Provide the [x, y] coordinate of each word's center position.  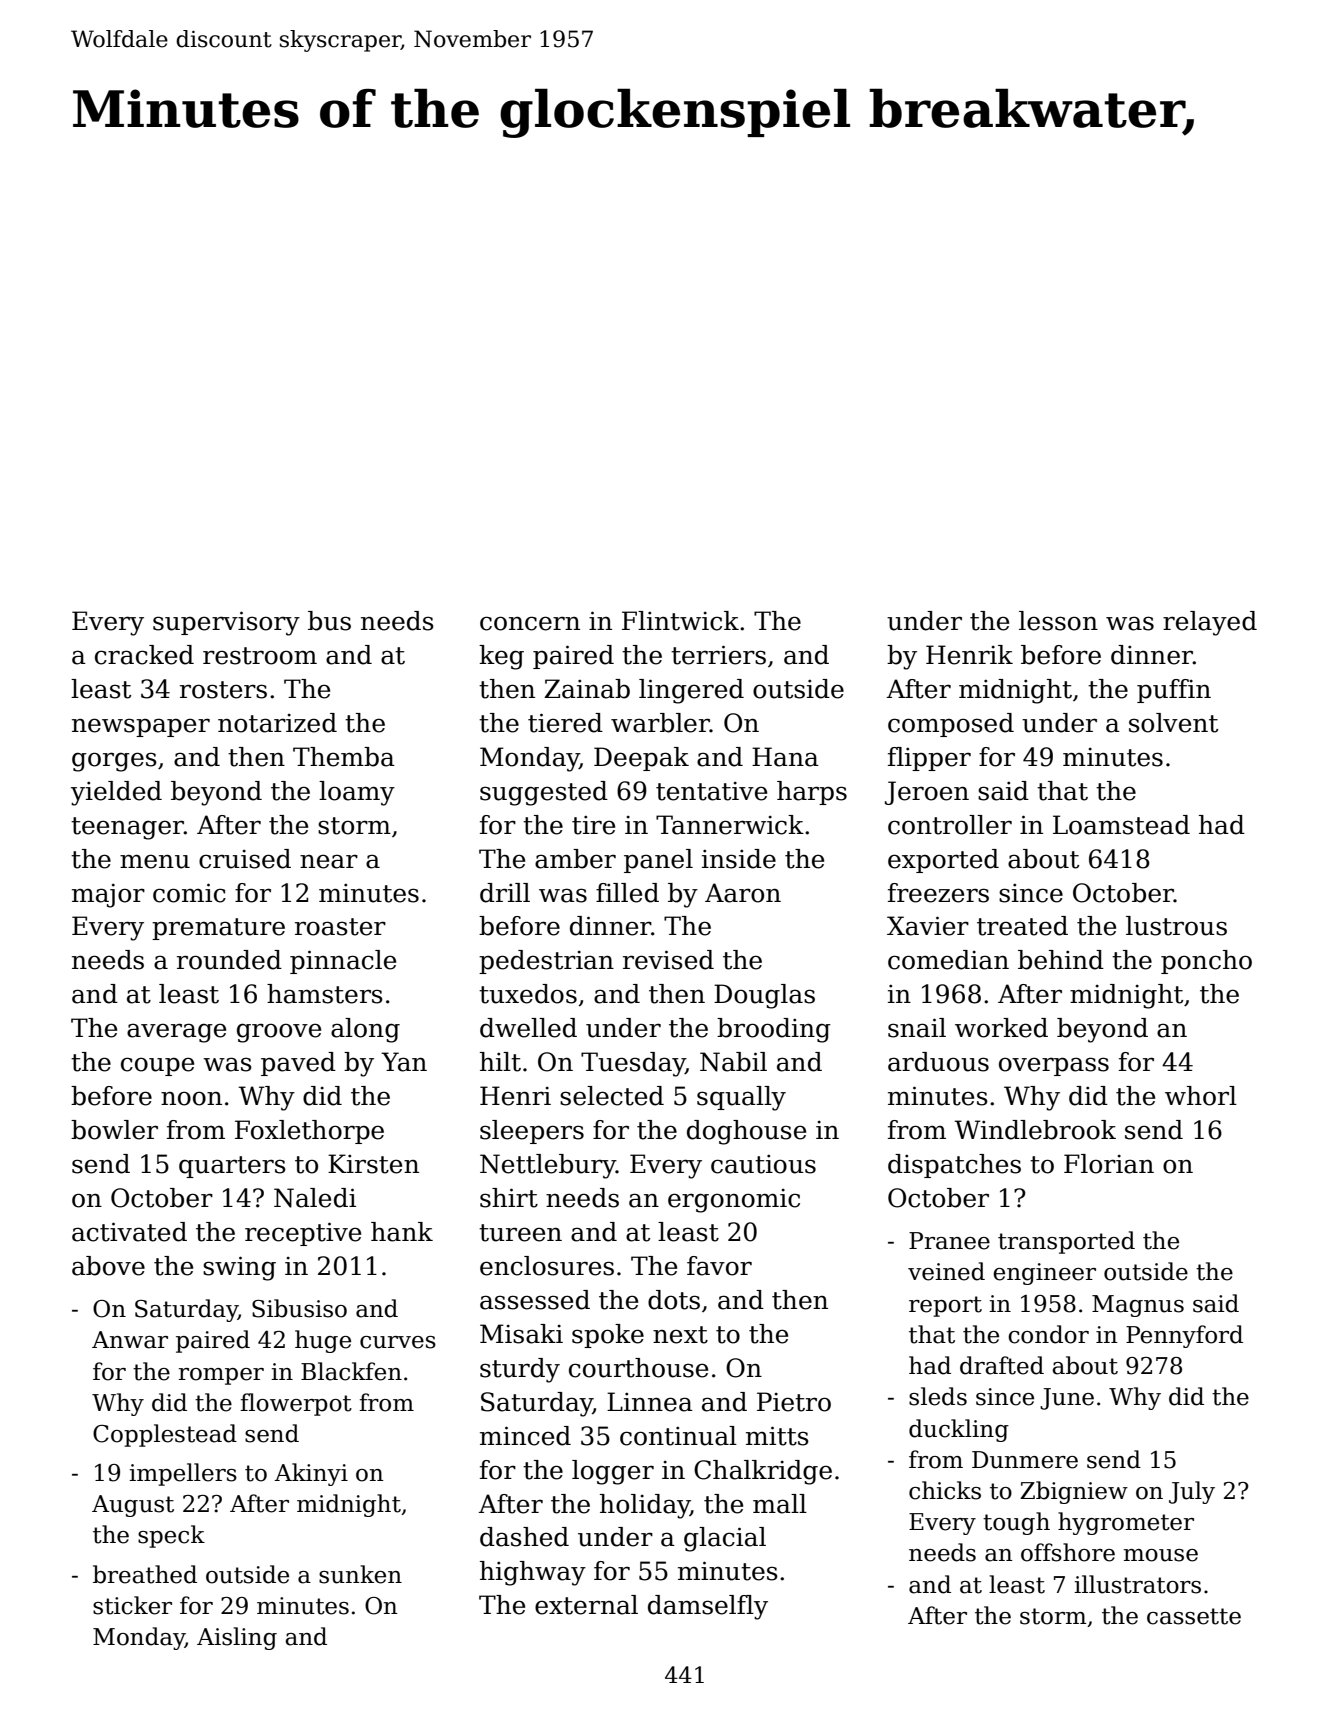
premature [218, 929]
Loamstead [1121, 825]
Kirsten [373, 1164]
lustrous [1176, 926]
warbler [660, 723]
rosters [223, 690]
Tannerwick [730, 825]
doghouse [746, 1132]
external [586, 1605]
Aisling [237, 1638]
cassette [1194, 1616]
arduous [938, 1062]
